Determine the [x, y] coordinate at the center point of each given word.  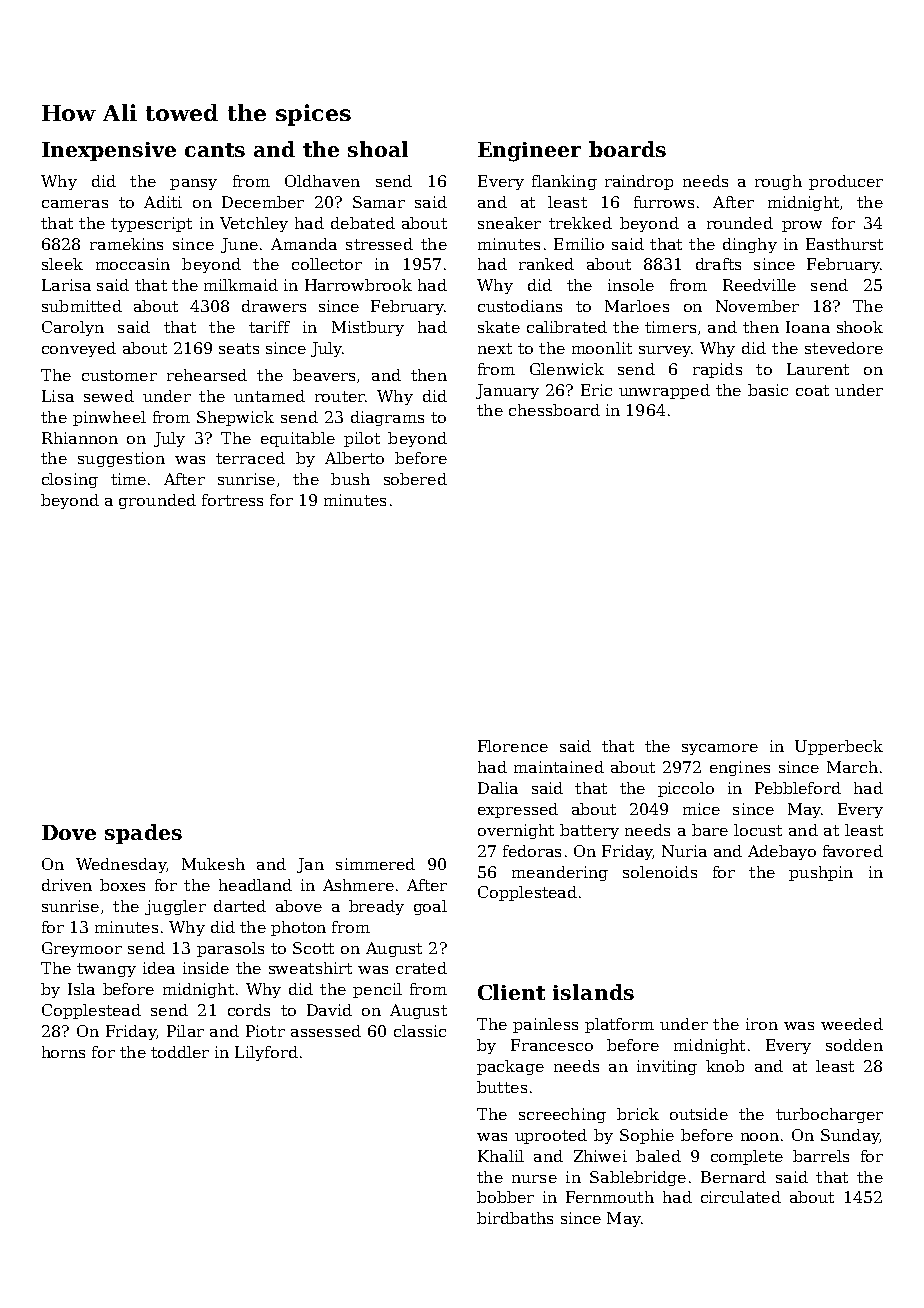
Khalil [501, 1156]
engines [740, 768]
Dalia [498, 788]
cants [215, 150]
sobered [415, 479]
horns [63, 1052]
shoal [378, 149]
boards [627, 149]
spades [143, 834]
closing [70, 480]
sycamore [720, 749]
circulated [741, 1197]
